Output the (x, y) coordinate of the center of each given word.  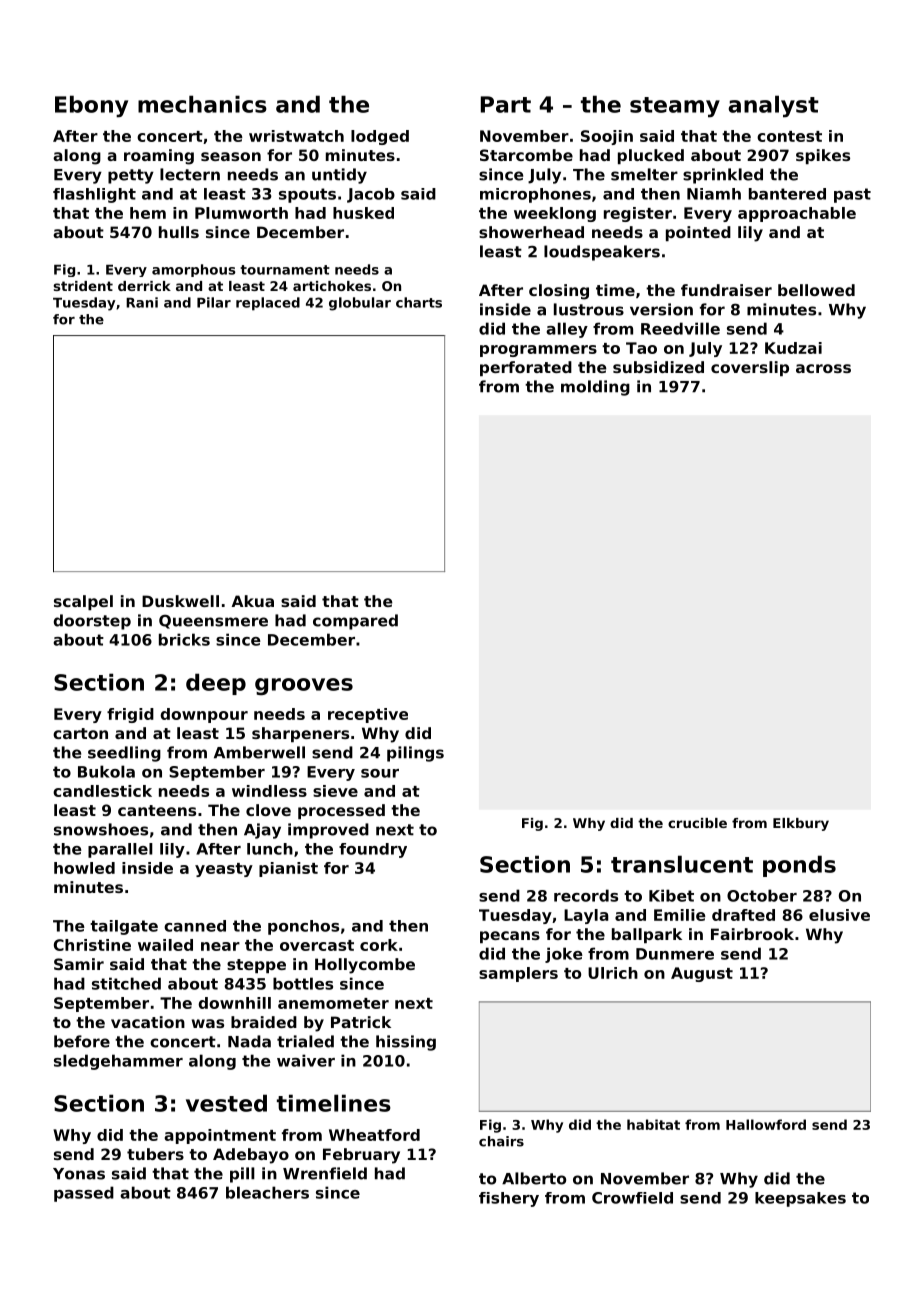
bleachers (267, 1192)
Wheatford (374, 1135)
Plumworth (241, 213)
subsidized (658, 367)
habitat (653, 1124)
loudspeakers (602, 253)
